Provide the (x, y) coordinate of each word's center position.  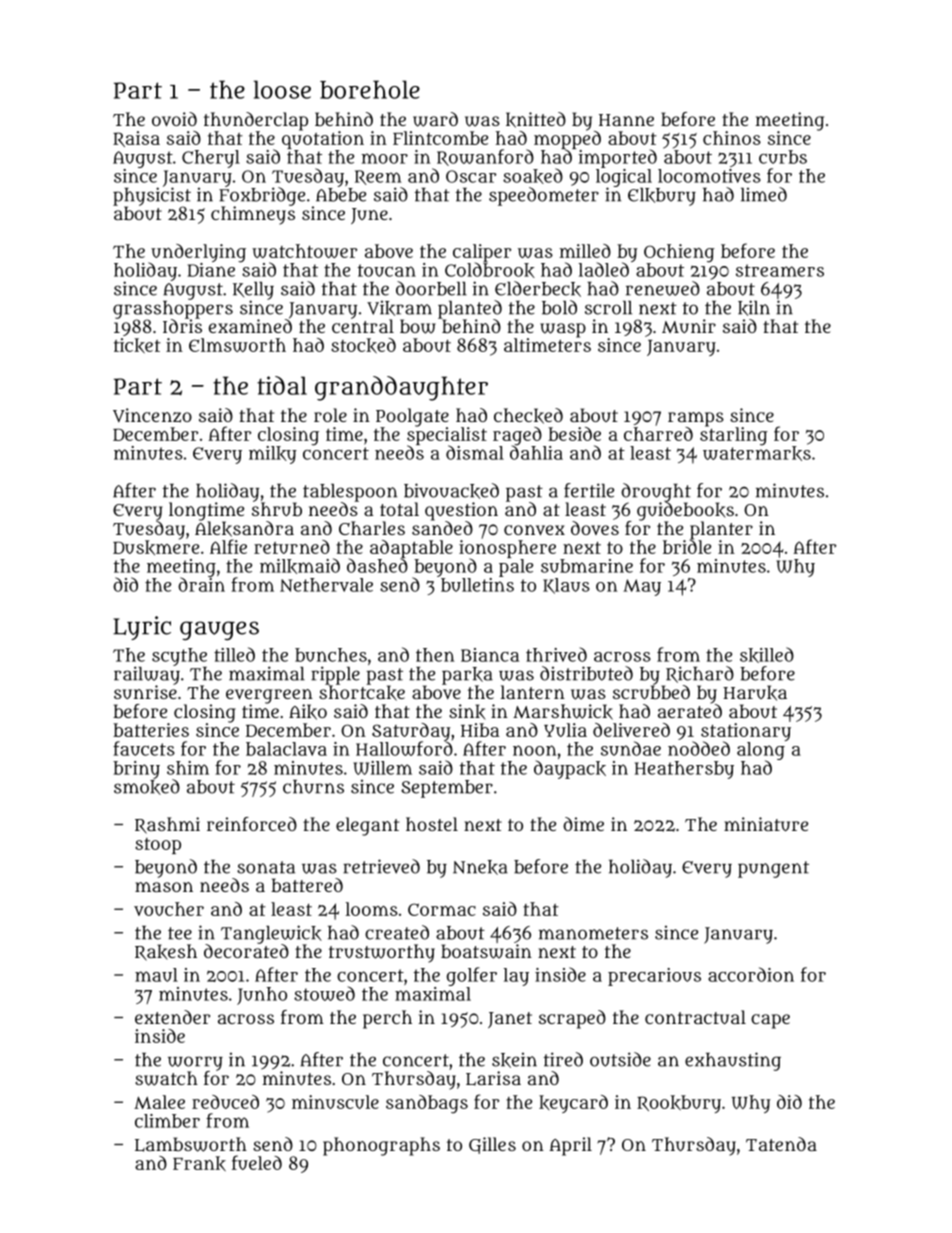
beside (574, 434)
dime (583, 824)
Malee (159, 1102)
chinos (732, 138)
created (397, 932)
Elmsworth (237, 345)
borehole (370, 89)
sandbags (427, 1104)
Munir (689, 326)
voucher (169, 909)
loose (282, 89)
